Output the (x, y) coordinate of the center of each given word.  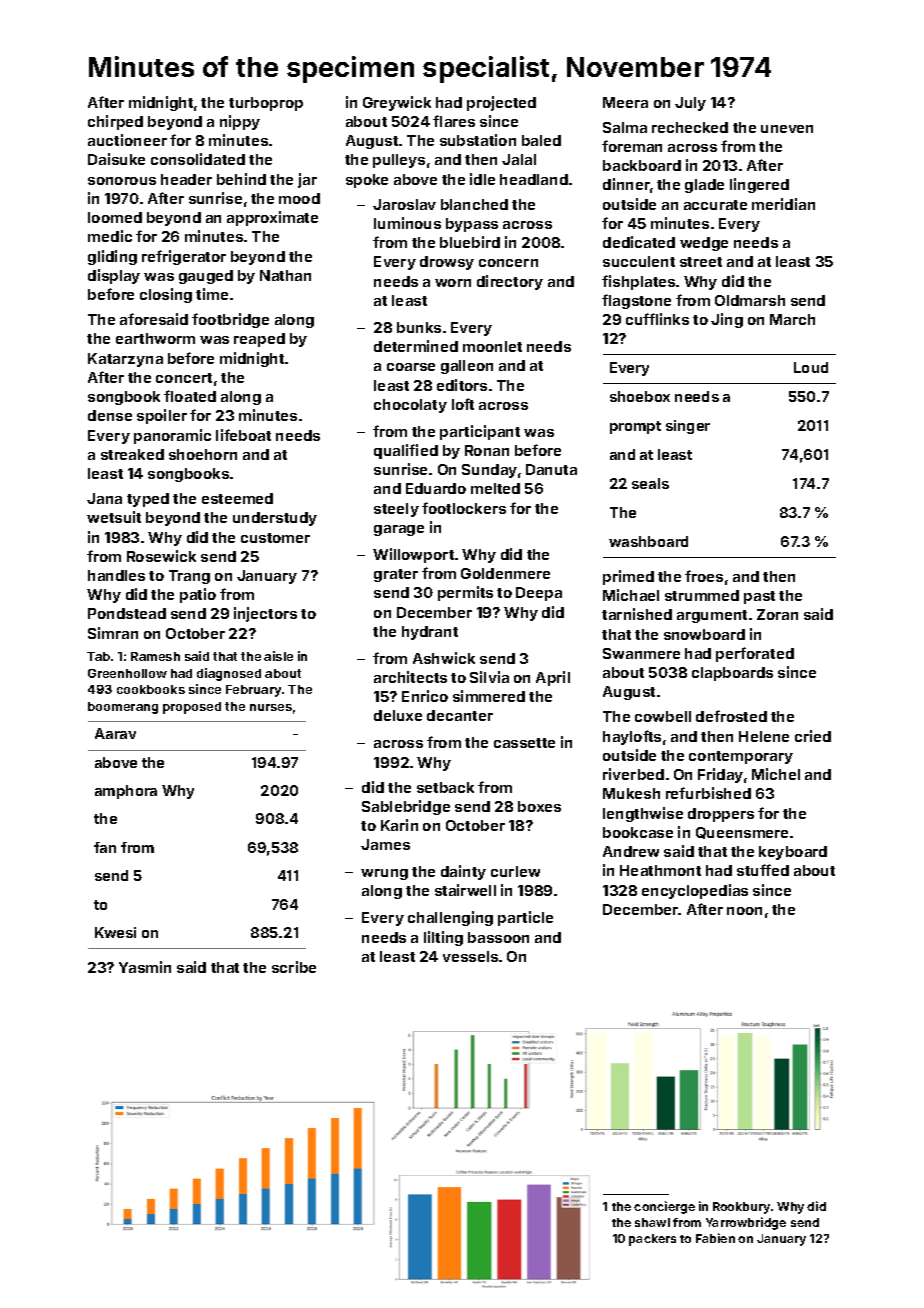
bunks (419, 327)
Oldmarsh (750, 300)
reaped (259, 340)
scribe (294, 967)
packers (652, 1240)
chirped (115, 122)
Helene (764, 736)
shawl (652, 1222)
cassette (524, 743)
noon (744, 911)
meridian (783, 204)
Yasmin (145, 967)
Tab (98, 656)
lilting (443, 938)
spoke (367, 181)
